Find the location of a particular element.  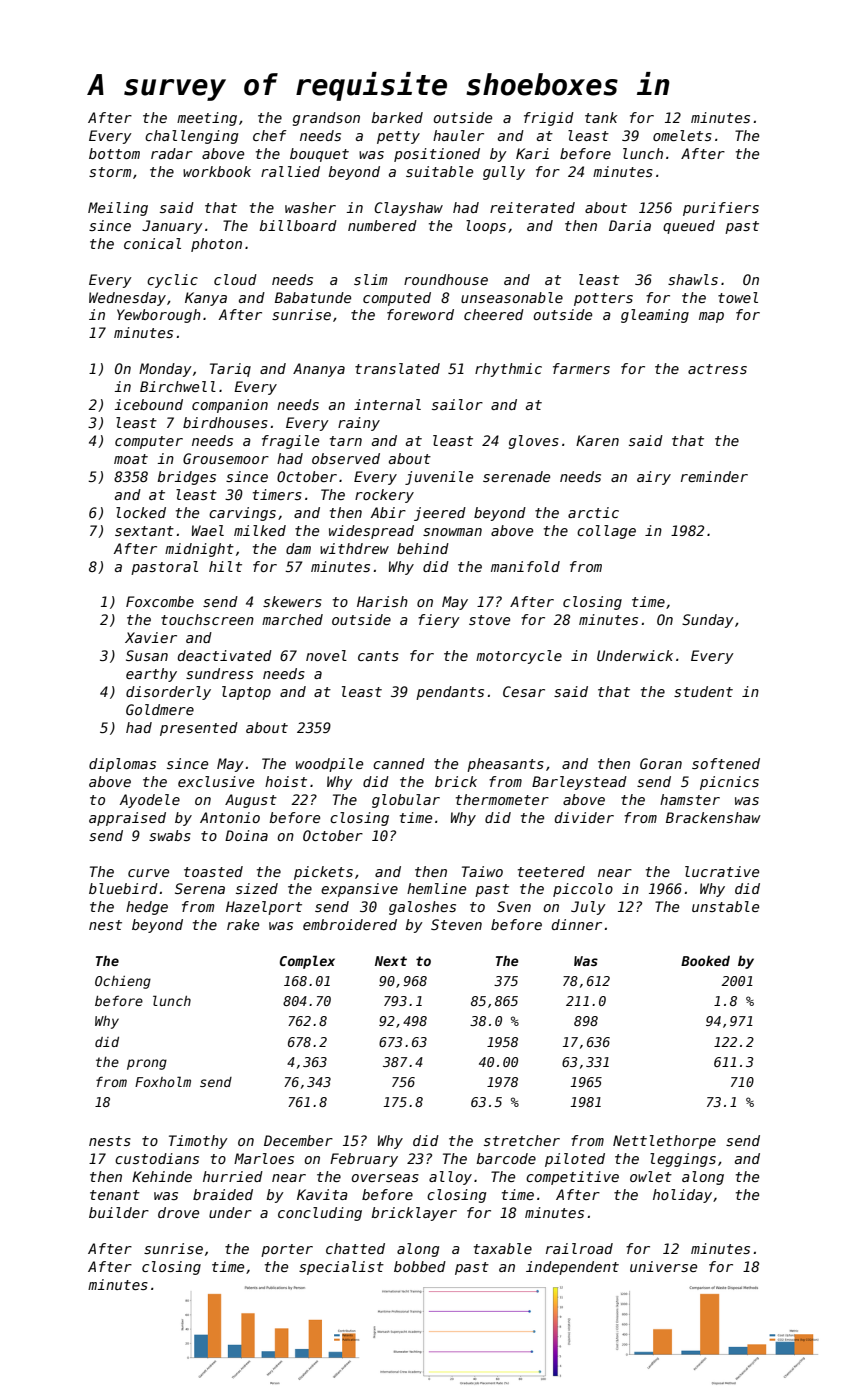

Kanya is located at coordinates (206, 299).
